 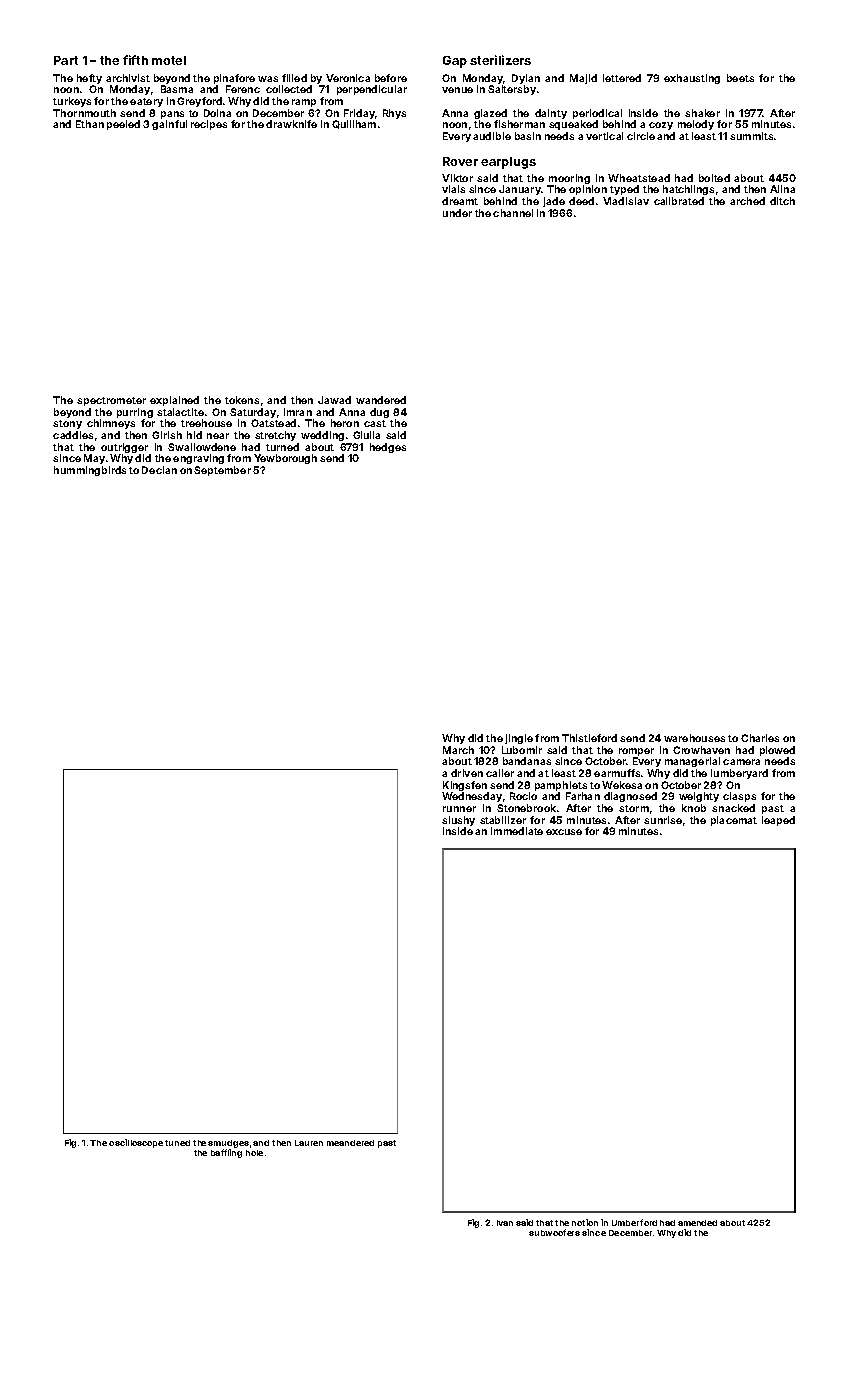 I want to click on storm, so click(x=634, y=808).
